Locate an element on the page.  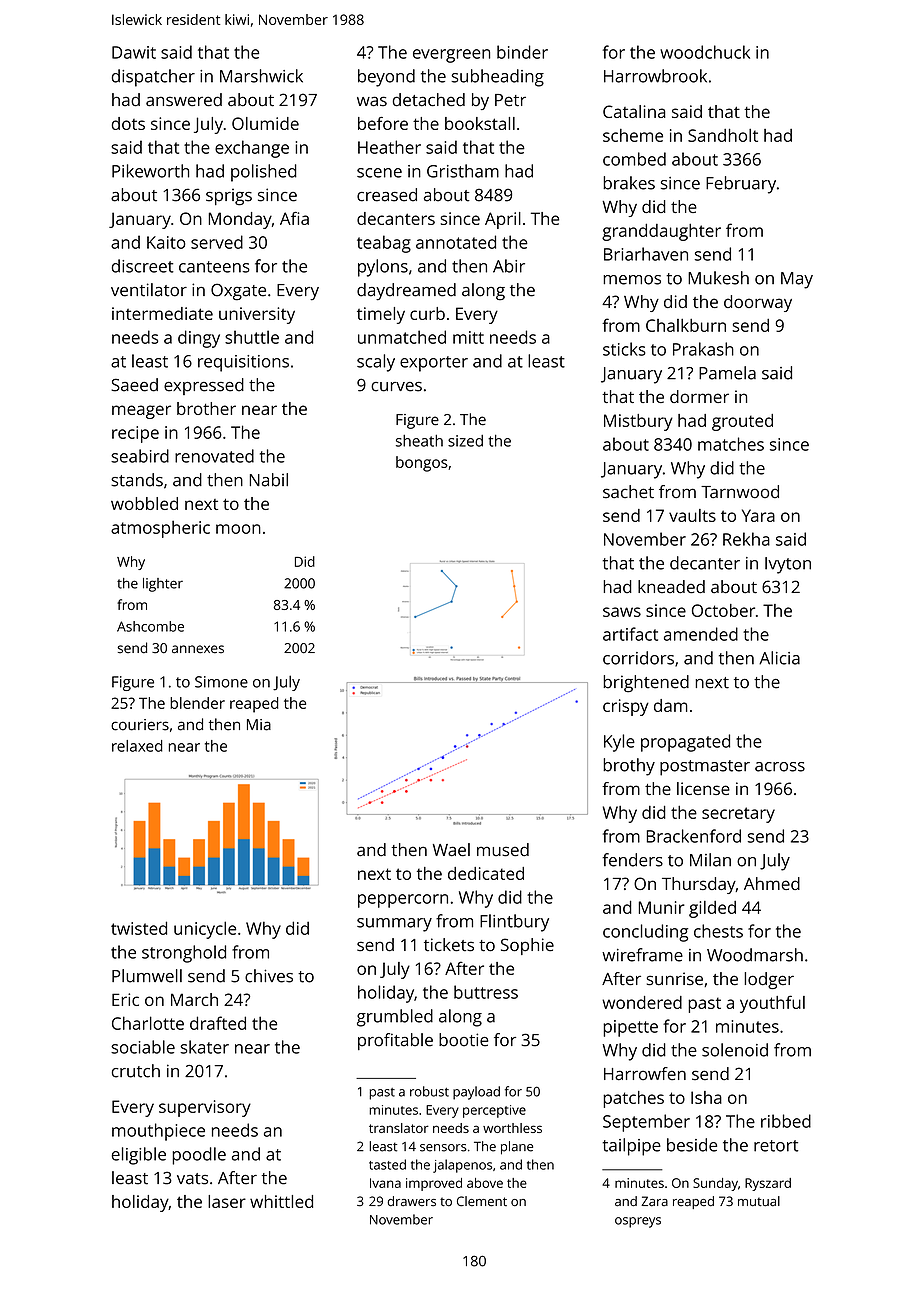
ospreys is located at coordinates (638, 1222).
